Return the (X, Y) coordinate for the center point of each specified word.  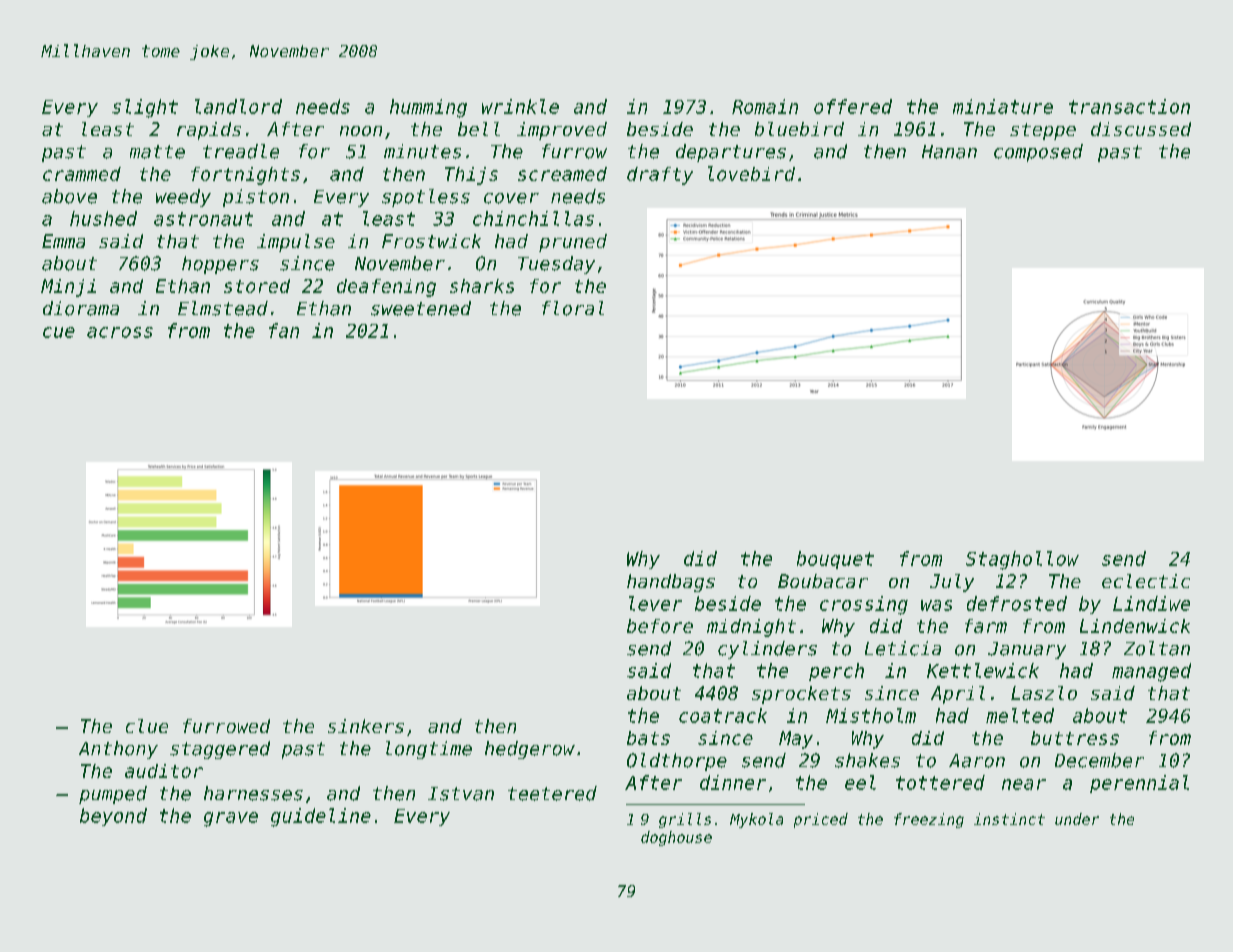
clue (147, 726)
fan (284, 330)
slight (145, 108)
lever (655, 603)
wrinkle (520, 106)
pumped (113, 795)
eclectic (1146, 581)
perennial (1139, 784)
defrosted (1017, 603)
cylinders (767, 650)
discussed (1141, 129)
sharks (482, 286)
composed (1038, 153)
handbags (671, 583)
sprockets (801, 695)
